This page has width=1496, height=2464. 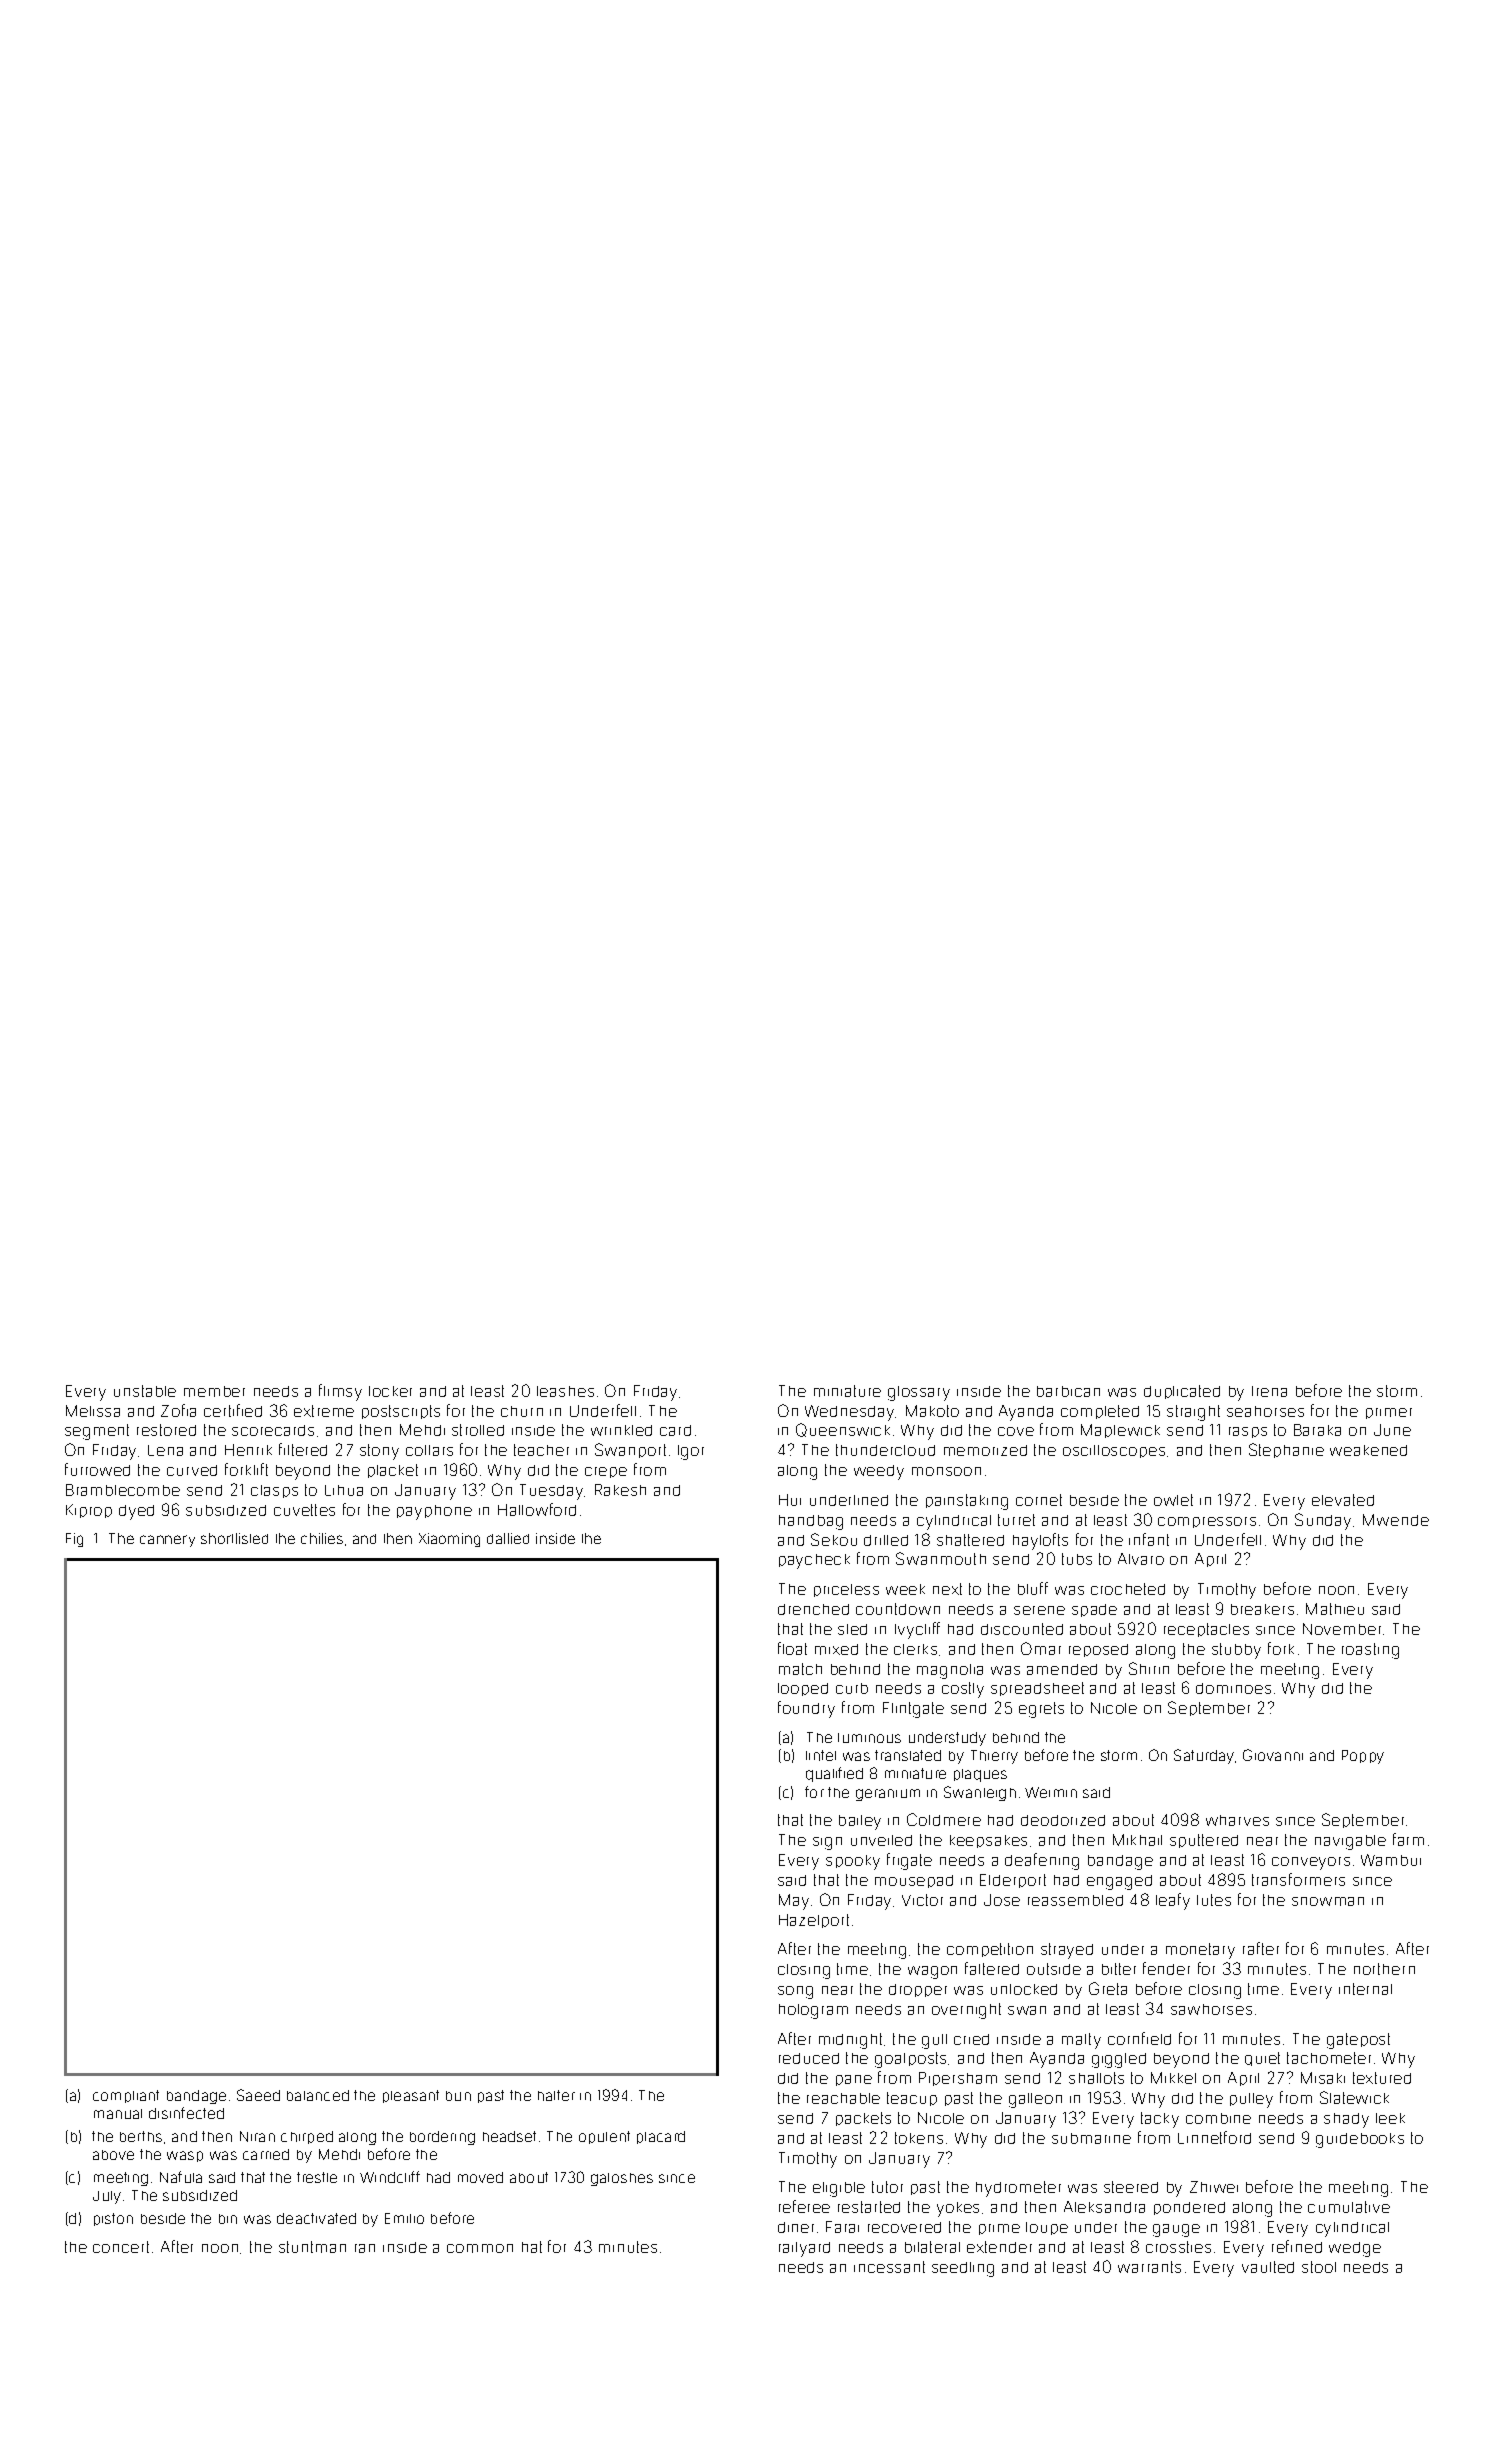 I want to click on common, so click(x=480, y=2248).
